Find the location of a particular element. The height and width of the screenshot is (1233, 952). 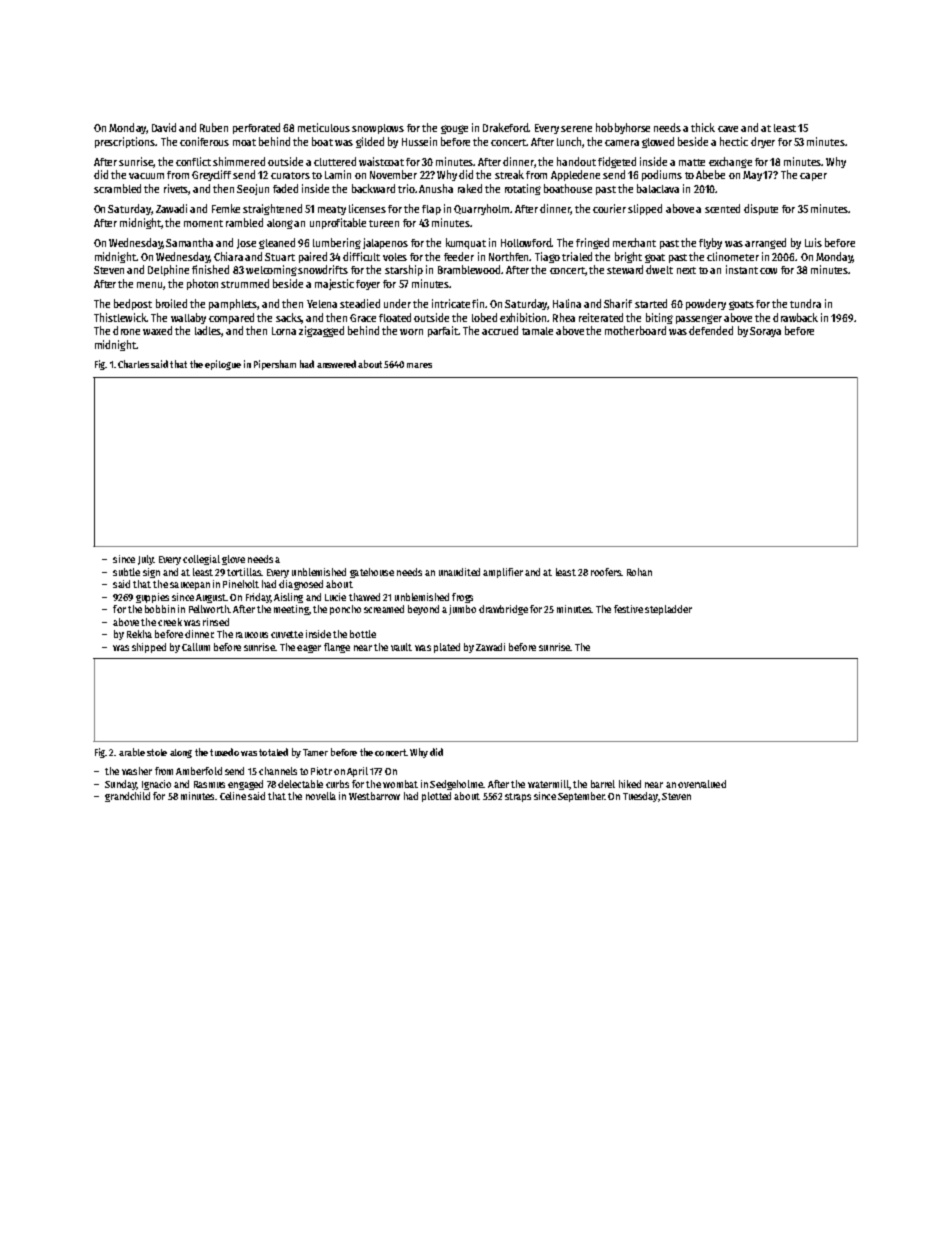

eager is located at coordinates (309, 649).
